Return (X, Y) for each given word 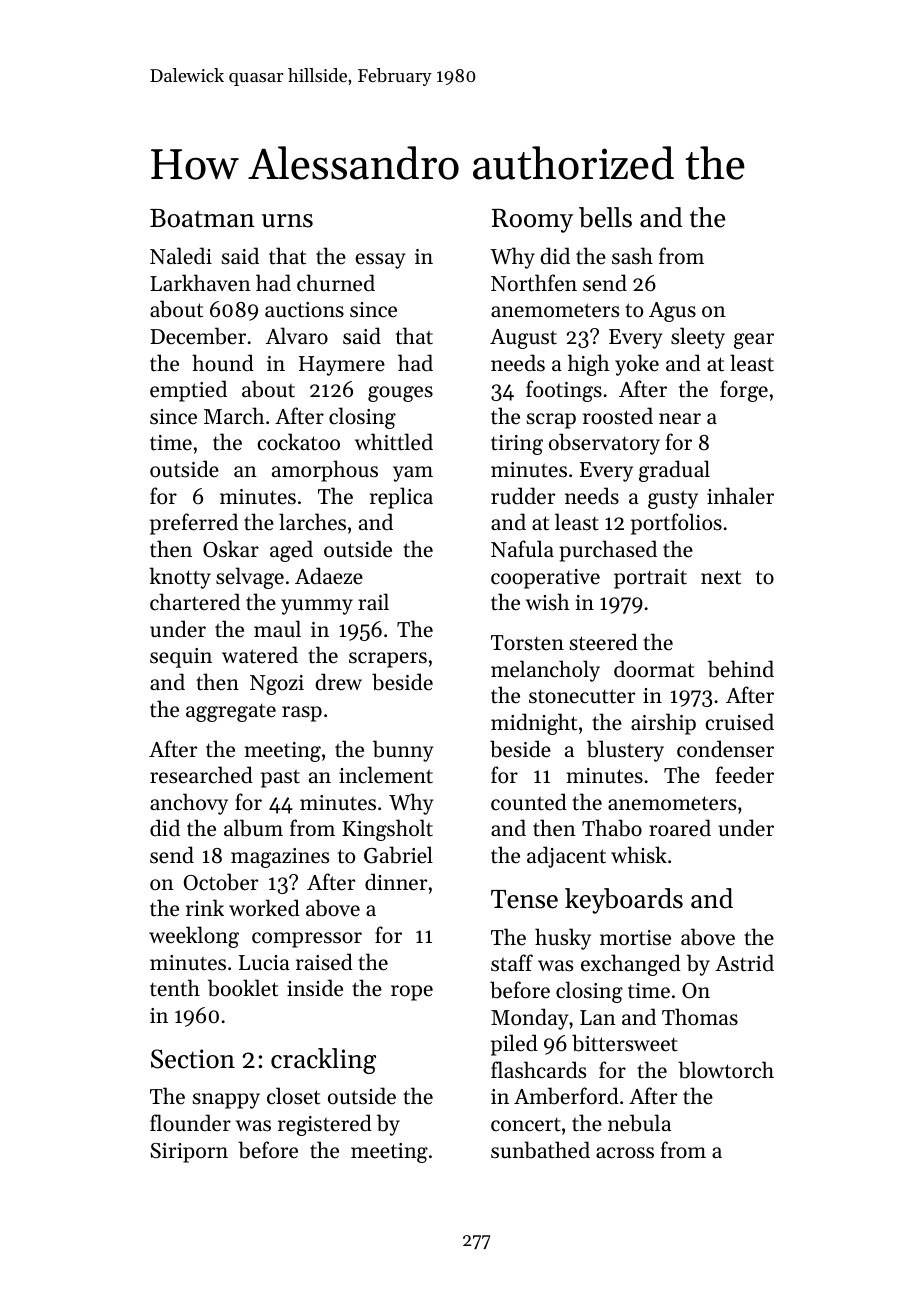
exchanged (631, 965)
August (523, 339)
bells (605, 217)
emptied (188, 391)
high (589, 365)
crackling (323, 1061)
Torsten (527, 643)
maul (277, 628)
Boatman (202, 218)
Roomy (532, 221)
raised (324, 962)
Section (193, 1059)
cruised (740, 722)
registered (325, 1125)
